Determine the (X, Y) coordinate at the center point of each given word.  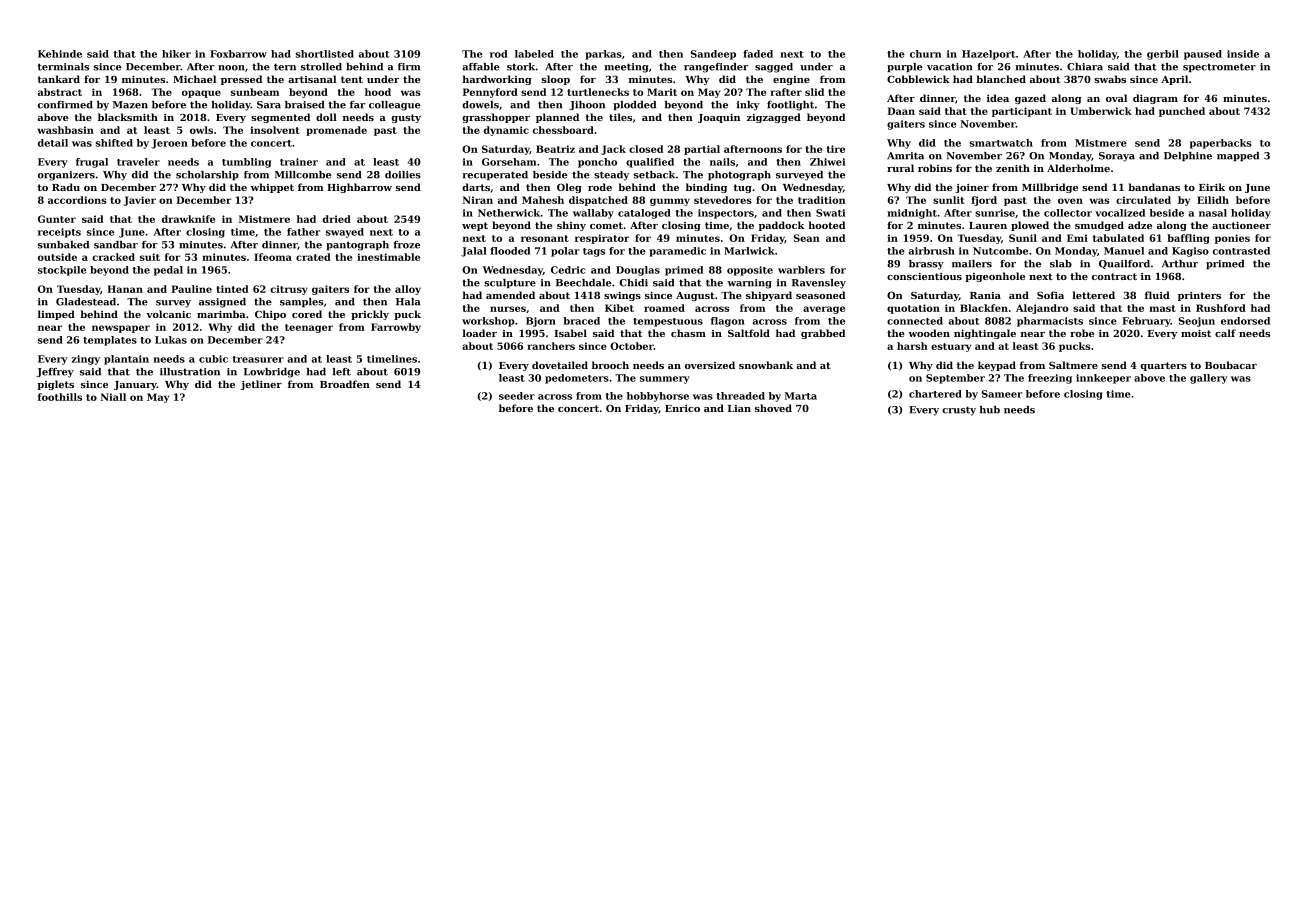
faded (758, 54)
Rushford (1221, 308)
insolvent (275, 130)
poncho (597, 163)
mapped (1238, 156)
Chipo (270, 315)
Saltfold (749, 333)
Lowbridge (272, 373)
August (695, 296)
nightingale (985, 334)
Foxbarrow (238, 54)
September (955, 379)
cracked (113, 257)
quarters (1163, 366)
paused (1203, 55)
